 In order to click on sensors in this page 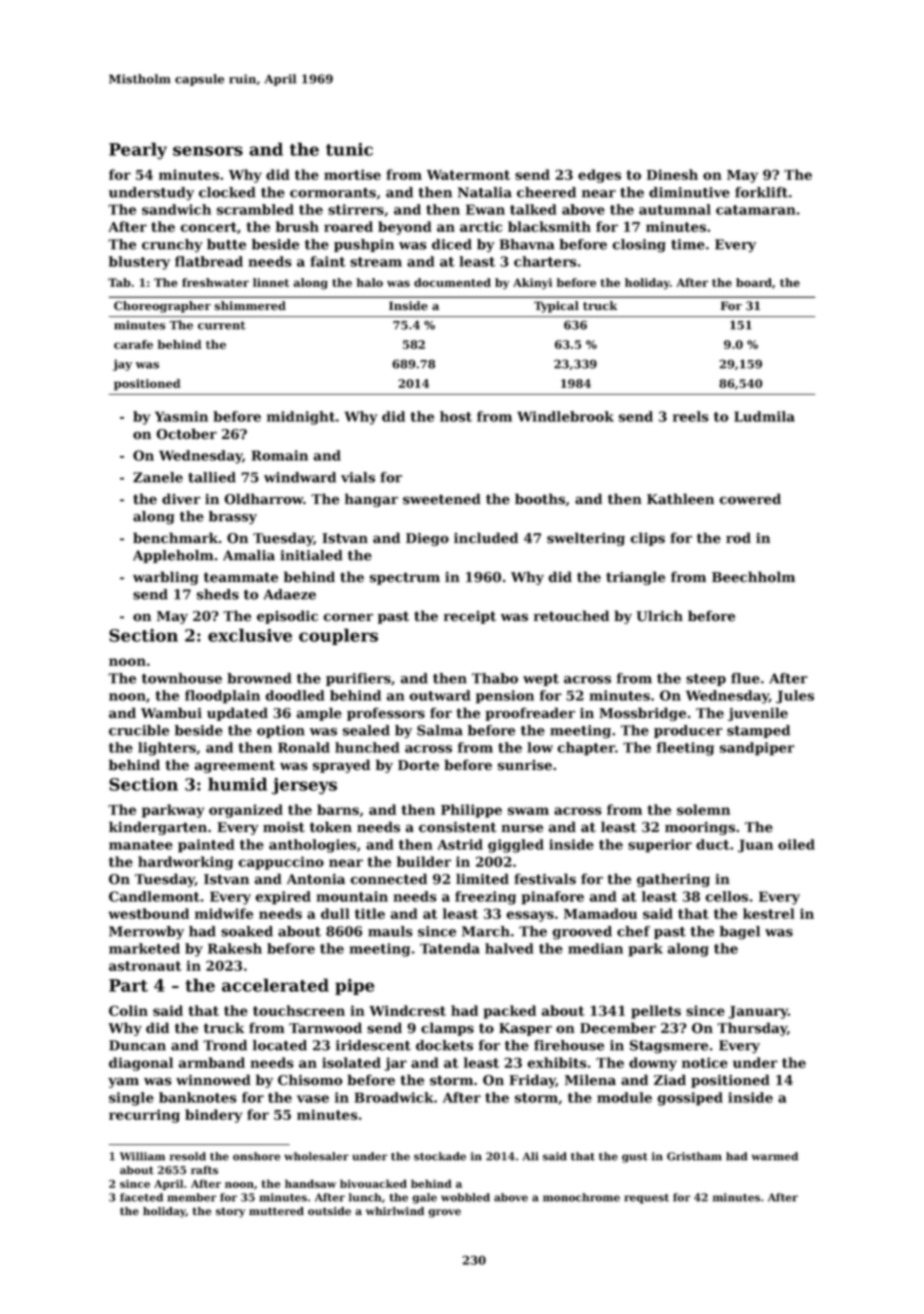, I will do `click(208, 151)`.
